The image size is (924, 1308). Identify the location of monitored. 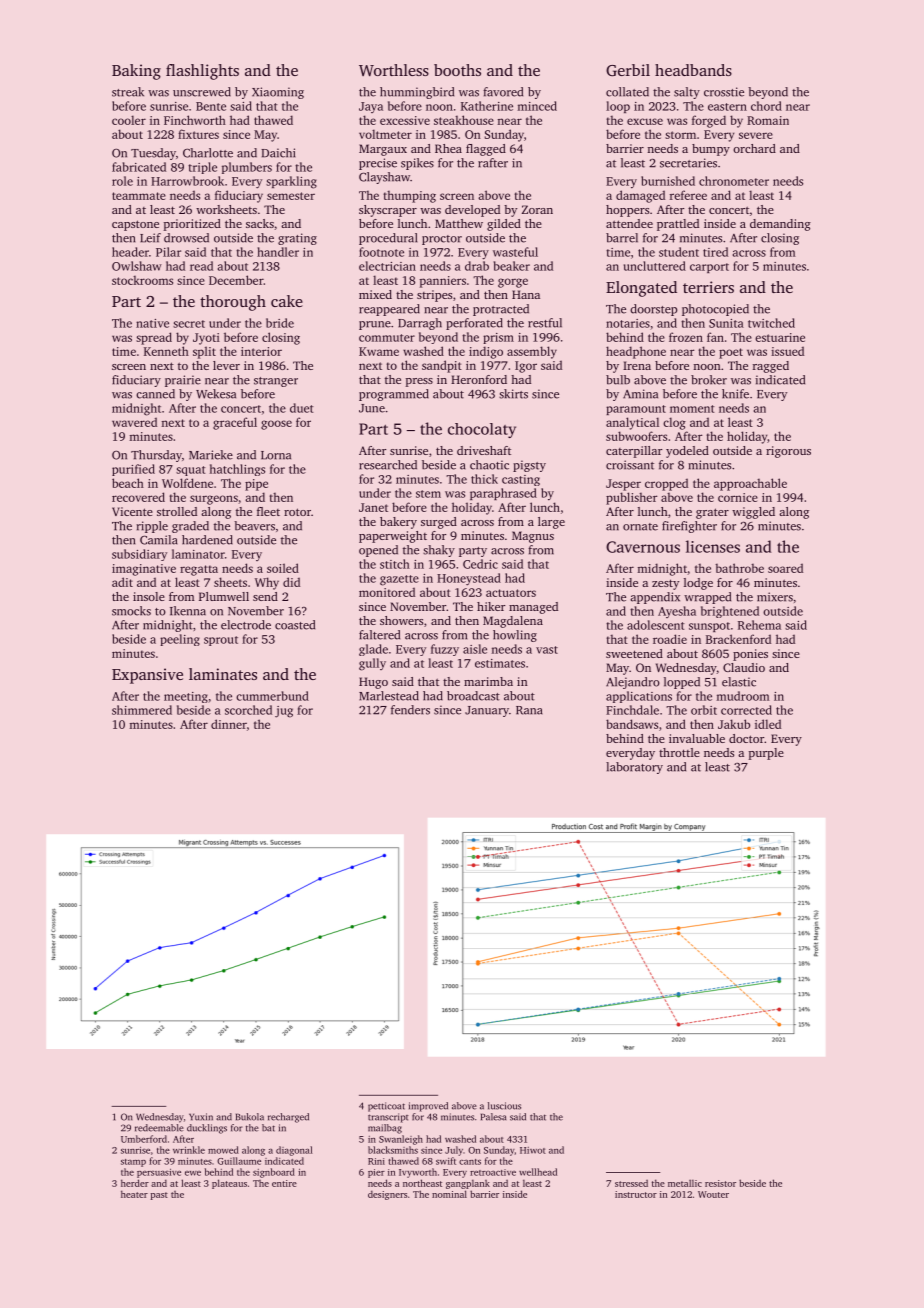
(387, 592).
